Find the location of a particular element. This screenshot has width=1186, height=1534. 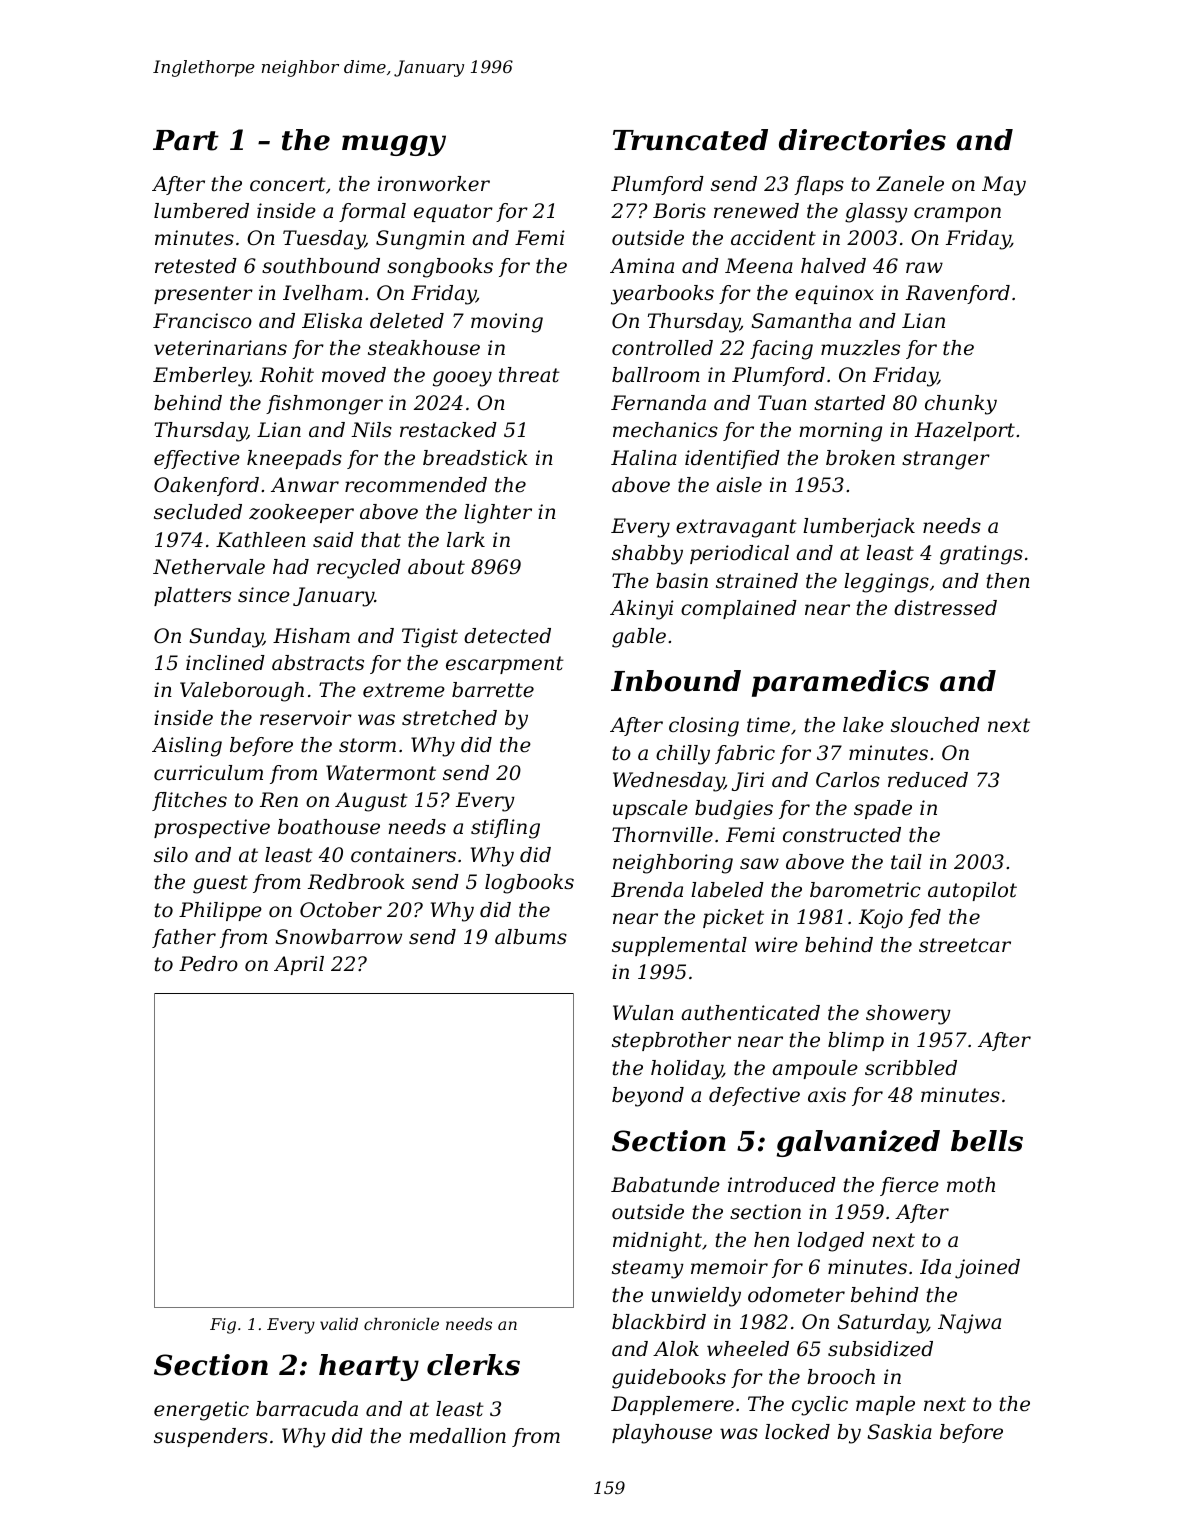

distressed is located at coordinates (945, 608).
